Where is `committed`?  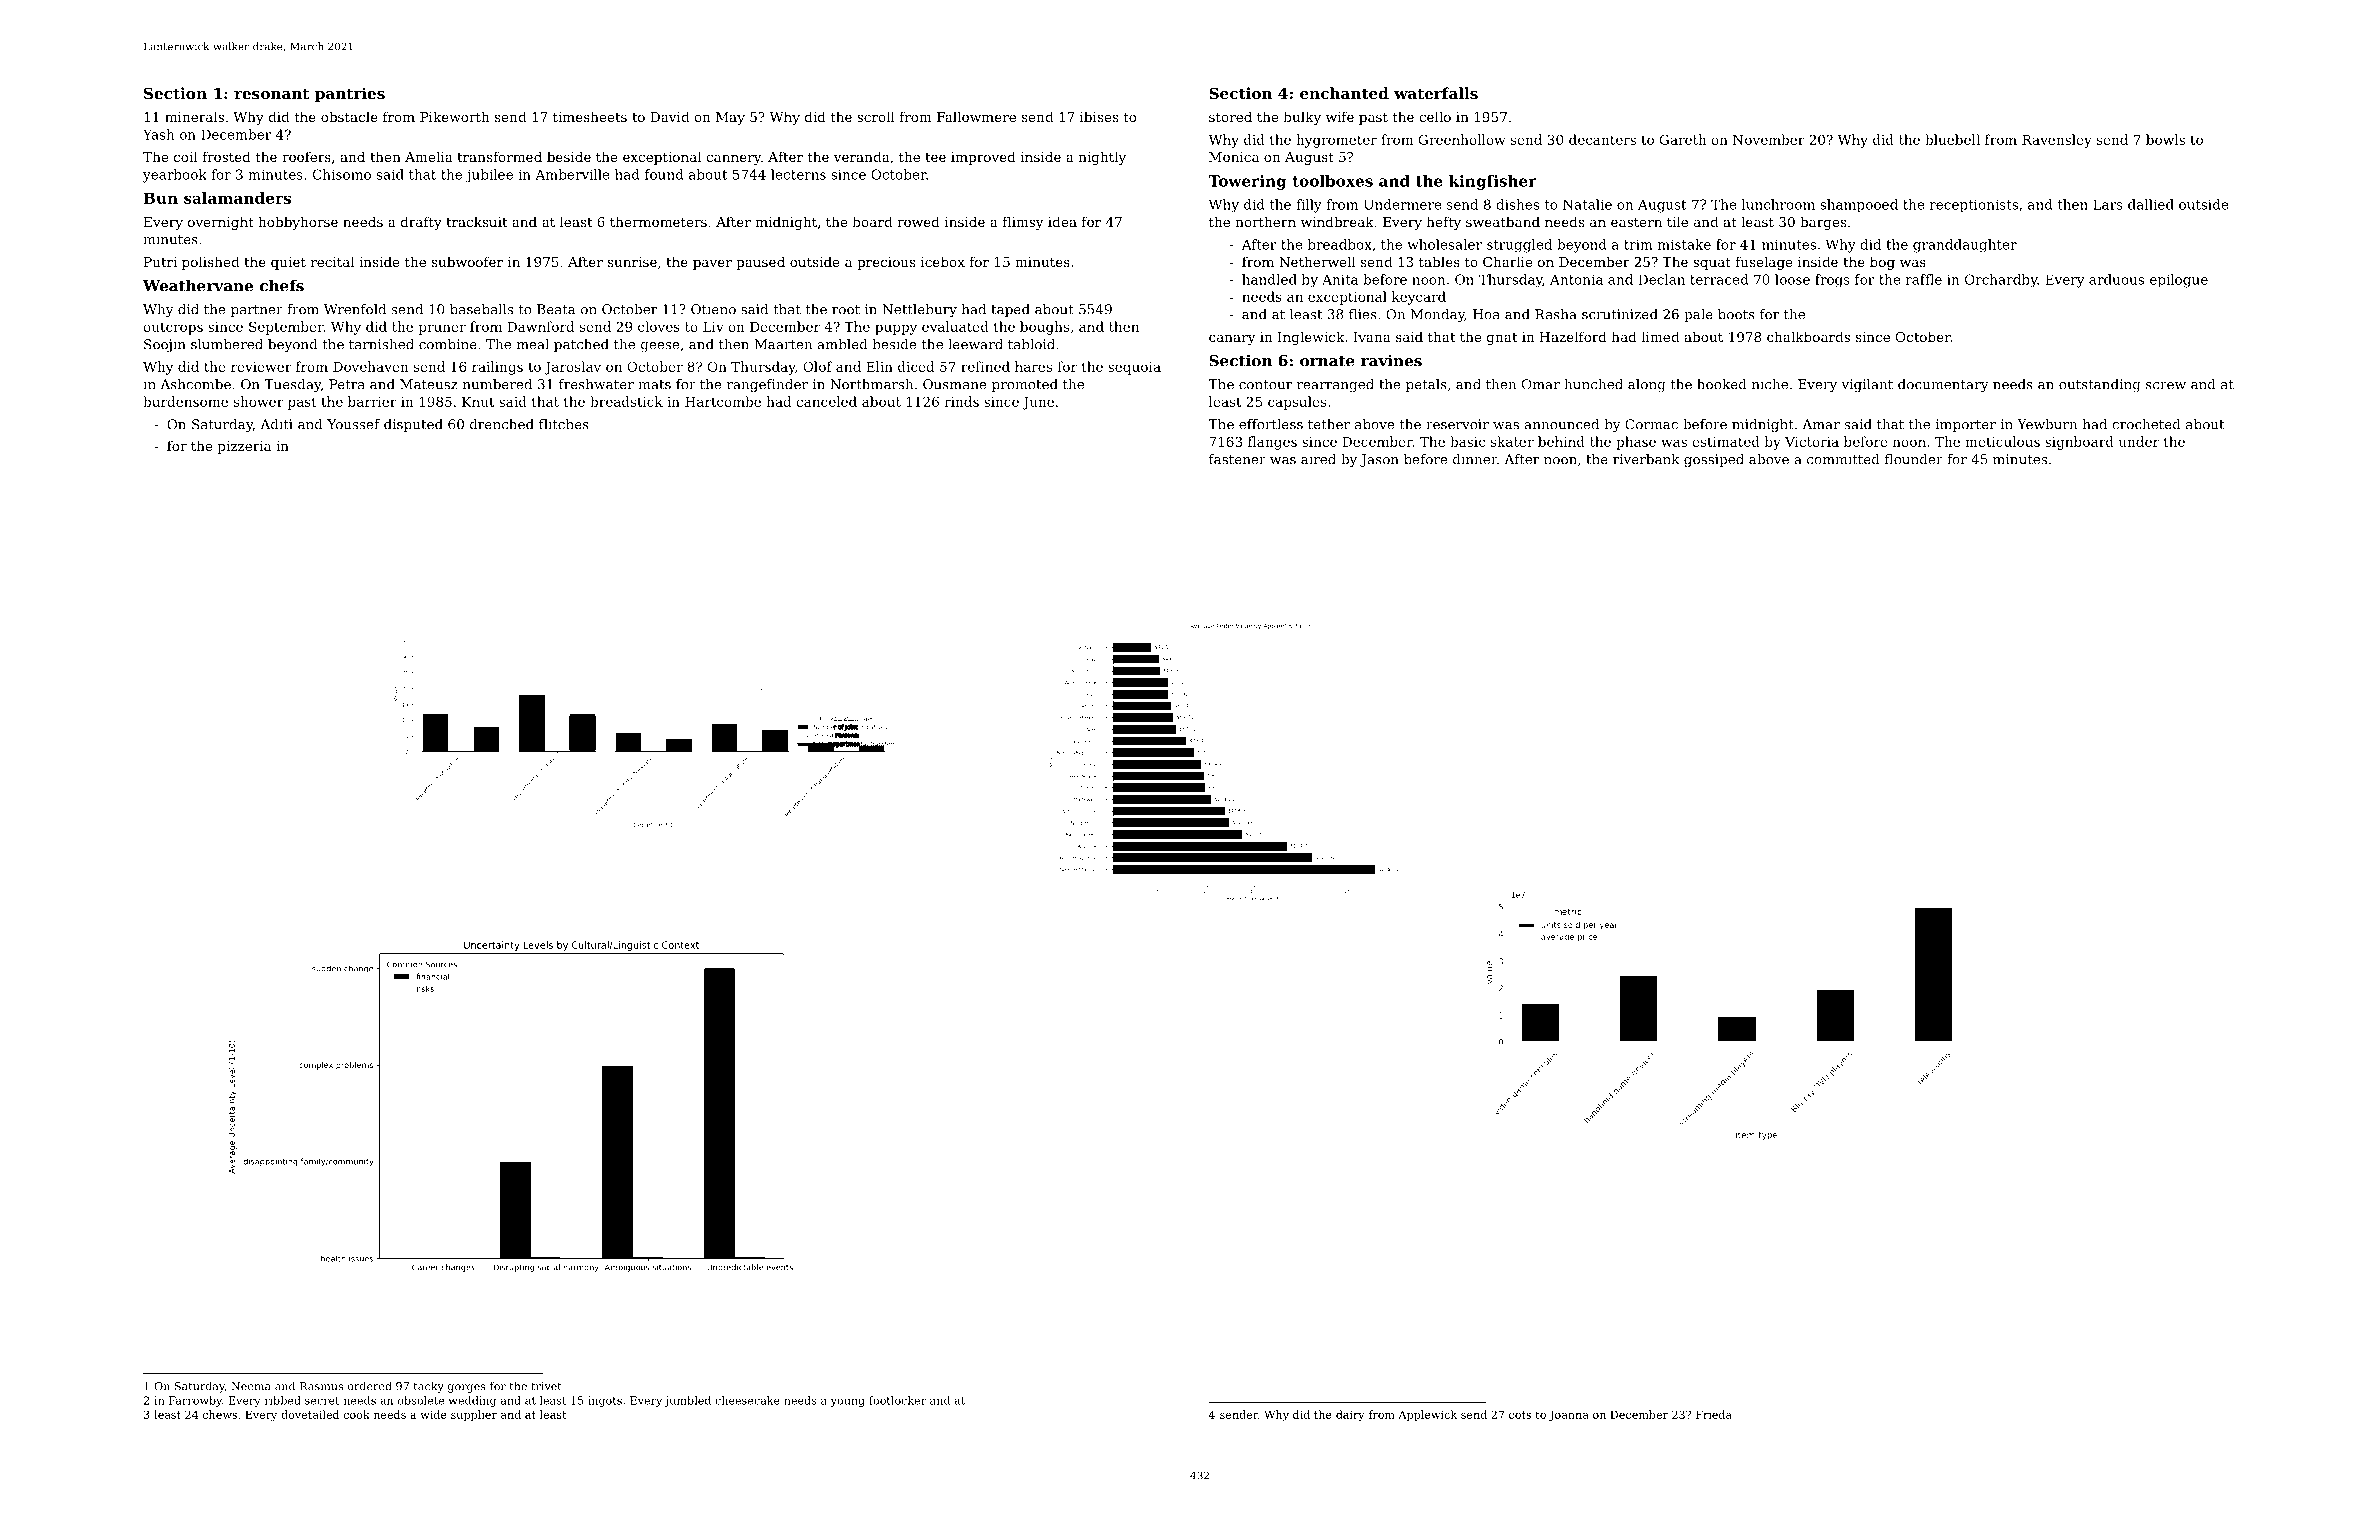
committed is located at coordinates (1843, 459).
